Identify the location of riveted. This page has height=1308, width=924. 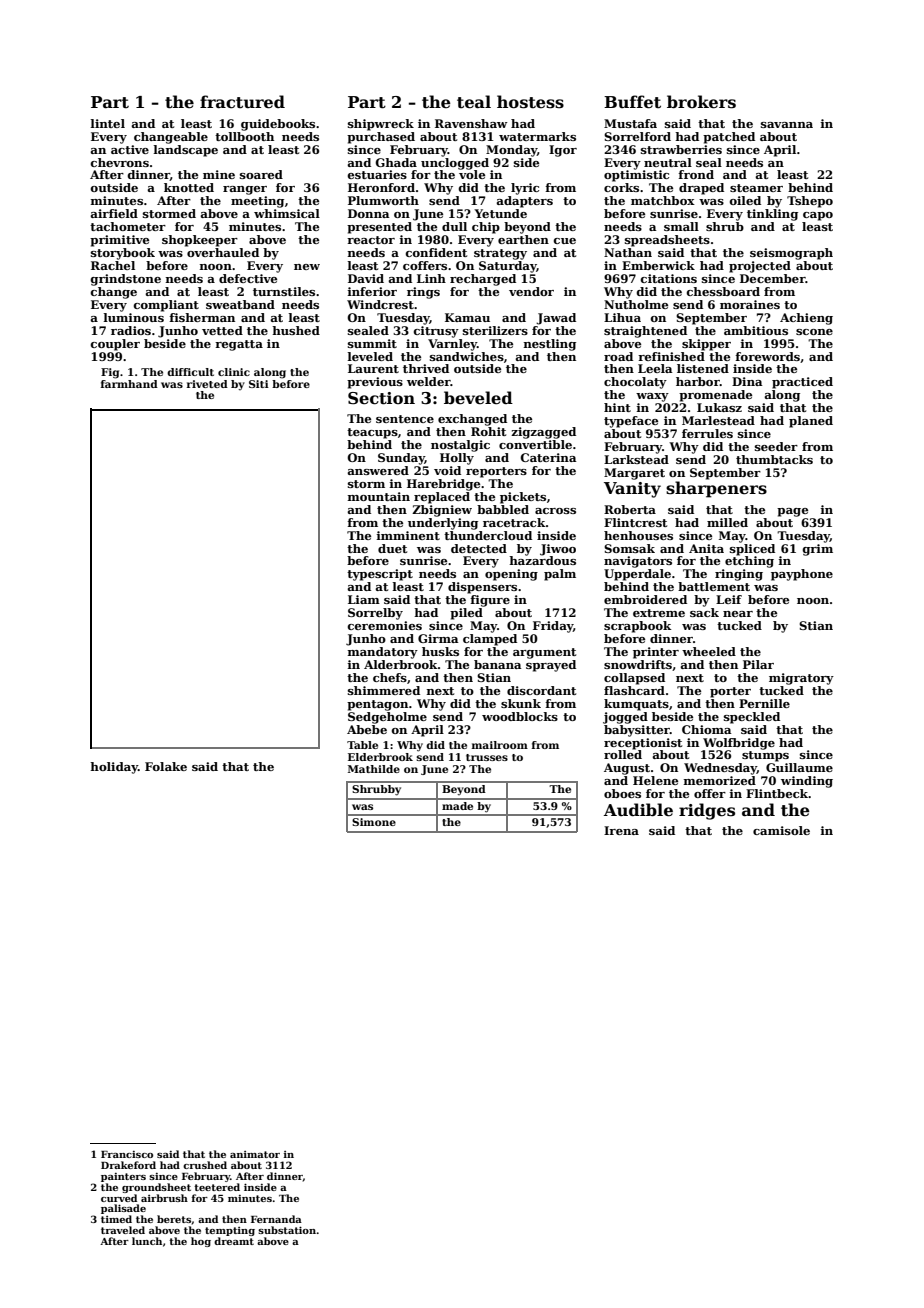
(207, 384).
